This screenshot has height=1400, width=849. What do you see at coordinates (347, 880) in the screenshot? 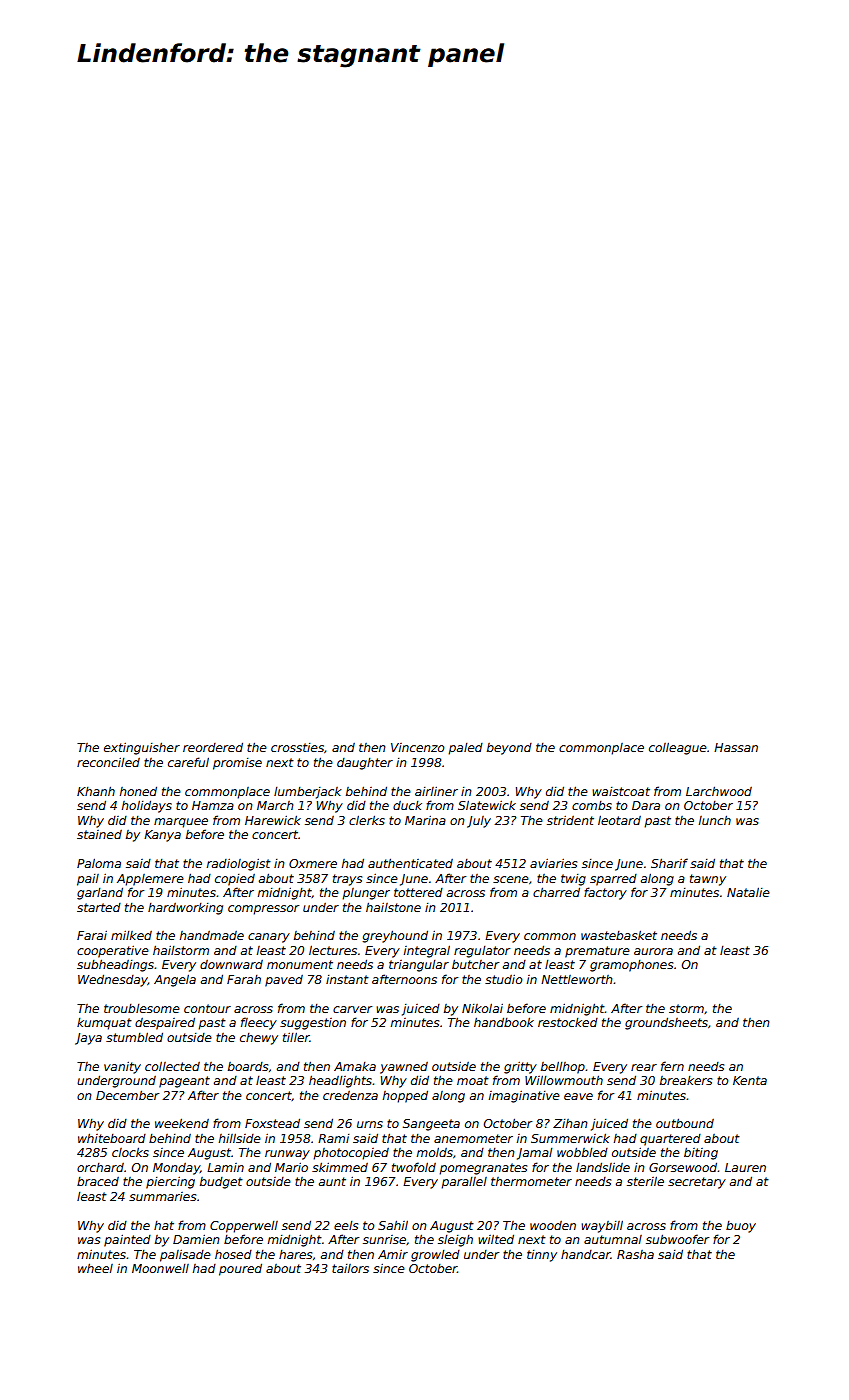
I see `trays` at bounding box center [347, 880].
